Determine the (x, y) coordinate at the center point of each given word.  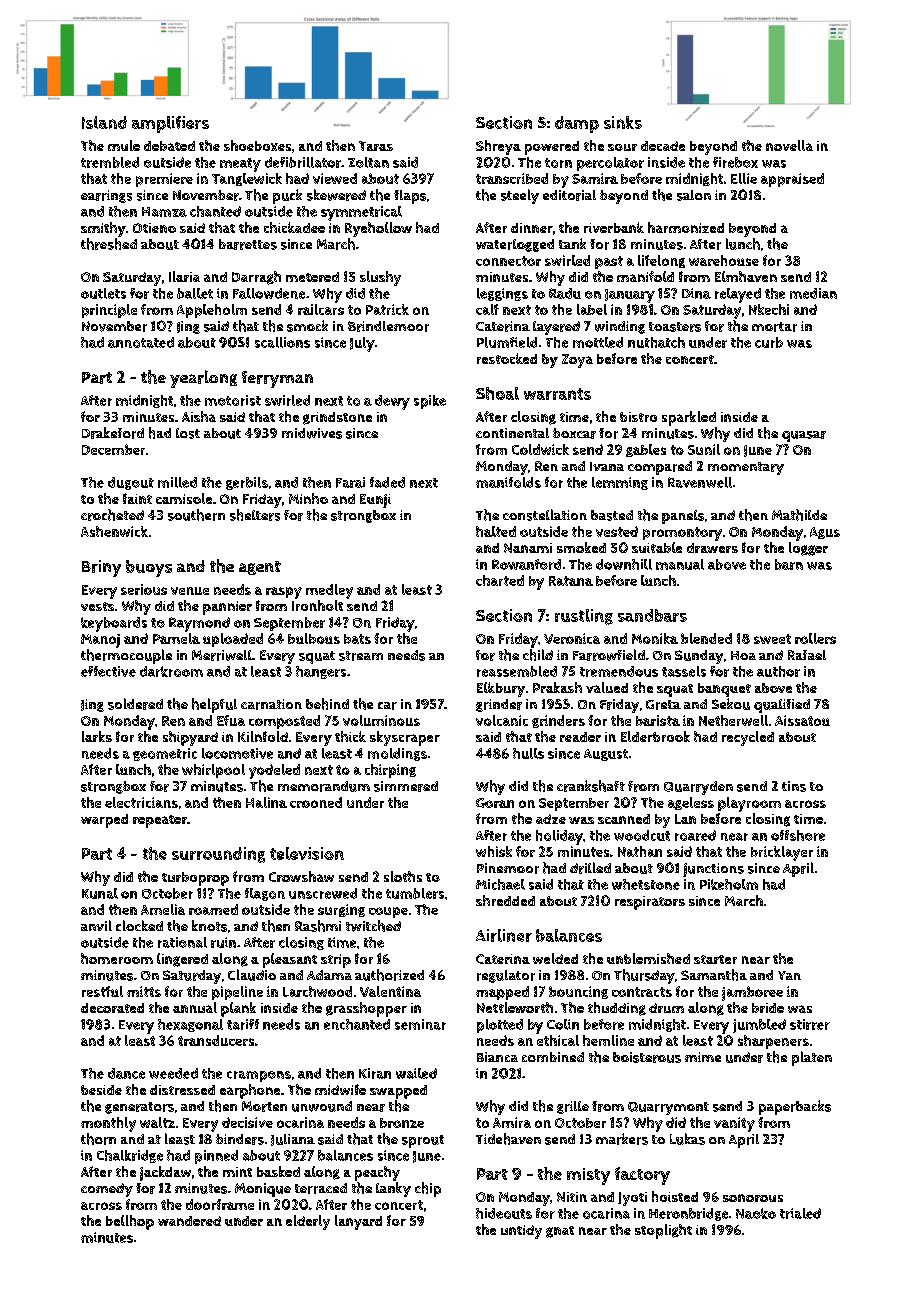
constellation (545, 515)
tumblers (415, 893)
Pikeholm (729, 884)
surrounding (218, 855)
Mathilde (799, 515)
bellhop (130, 1222)
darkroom (171, 671)
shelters (255, 515)
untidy (521, 1232)
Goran (495, 803)
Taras (376, 146)
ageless (691, 803)
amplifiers (170, 124)
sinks (623, 122)
